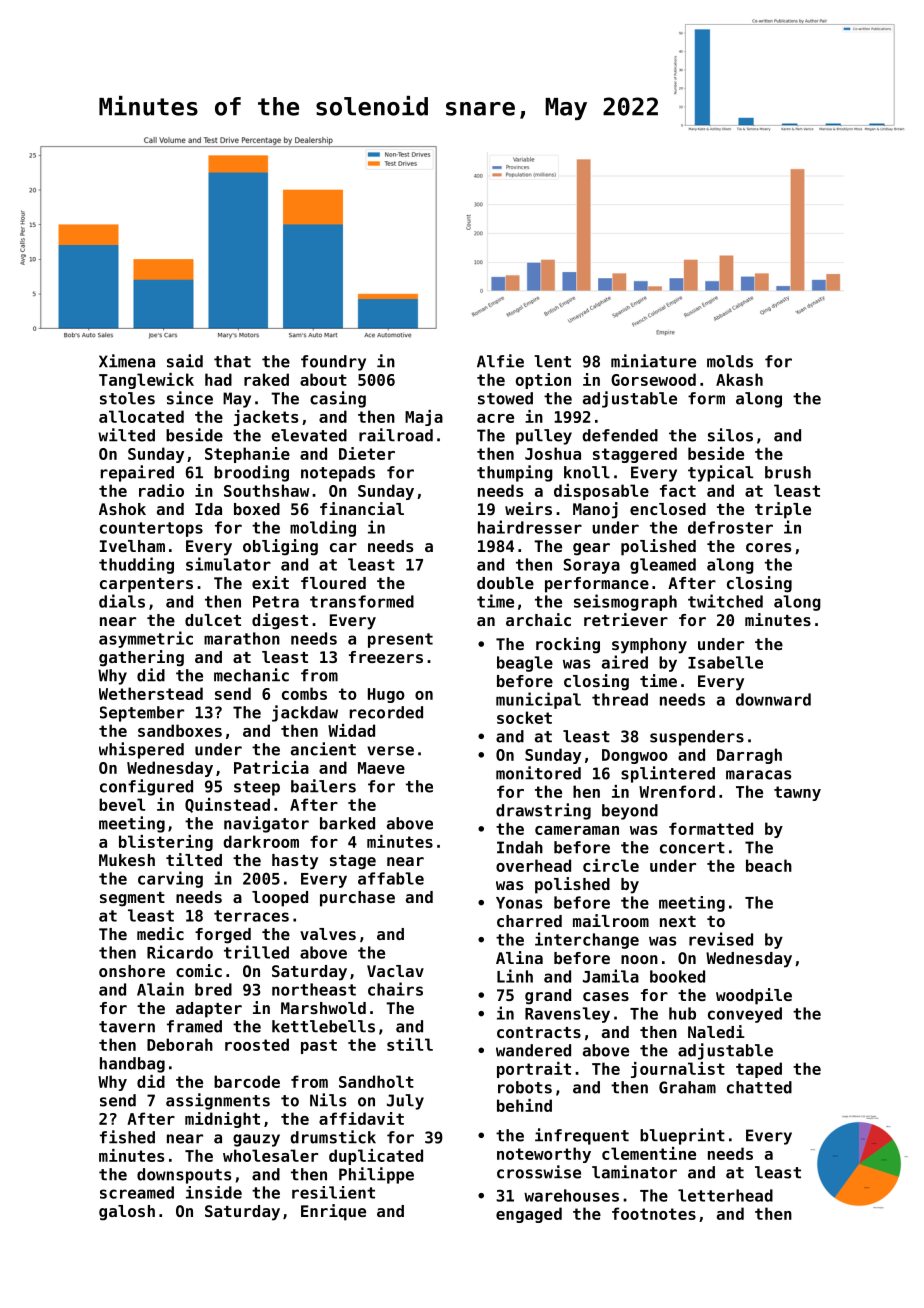  What do you see at coordinates (529, 1215) in the screenshot?
I see `engaged` at bounding box center [529, 1215].
